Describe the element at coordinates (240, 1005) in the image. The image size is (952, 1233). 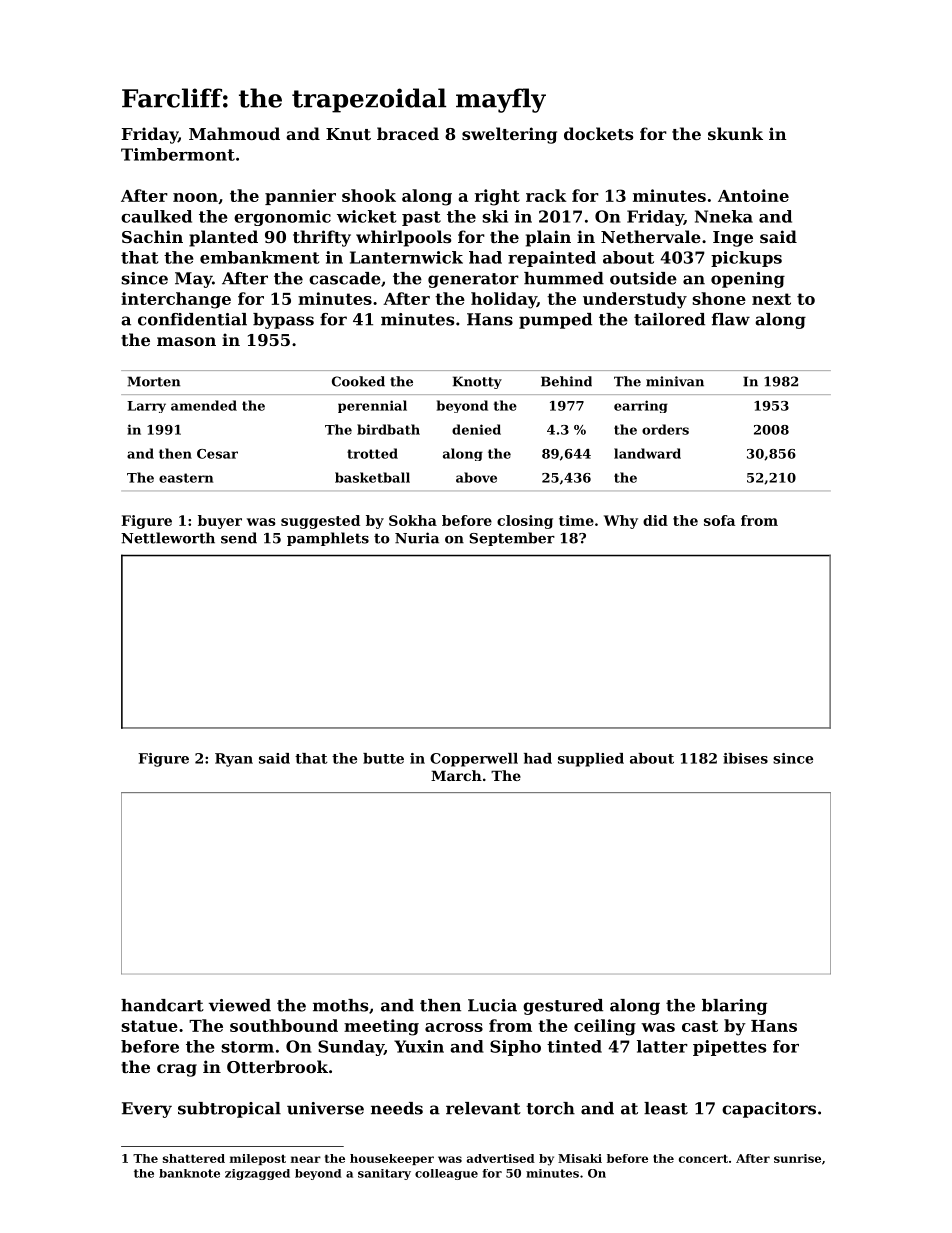
I see `viewed` at that location.
